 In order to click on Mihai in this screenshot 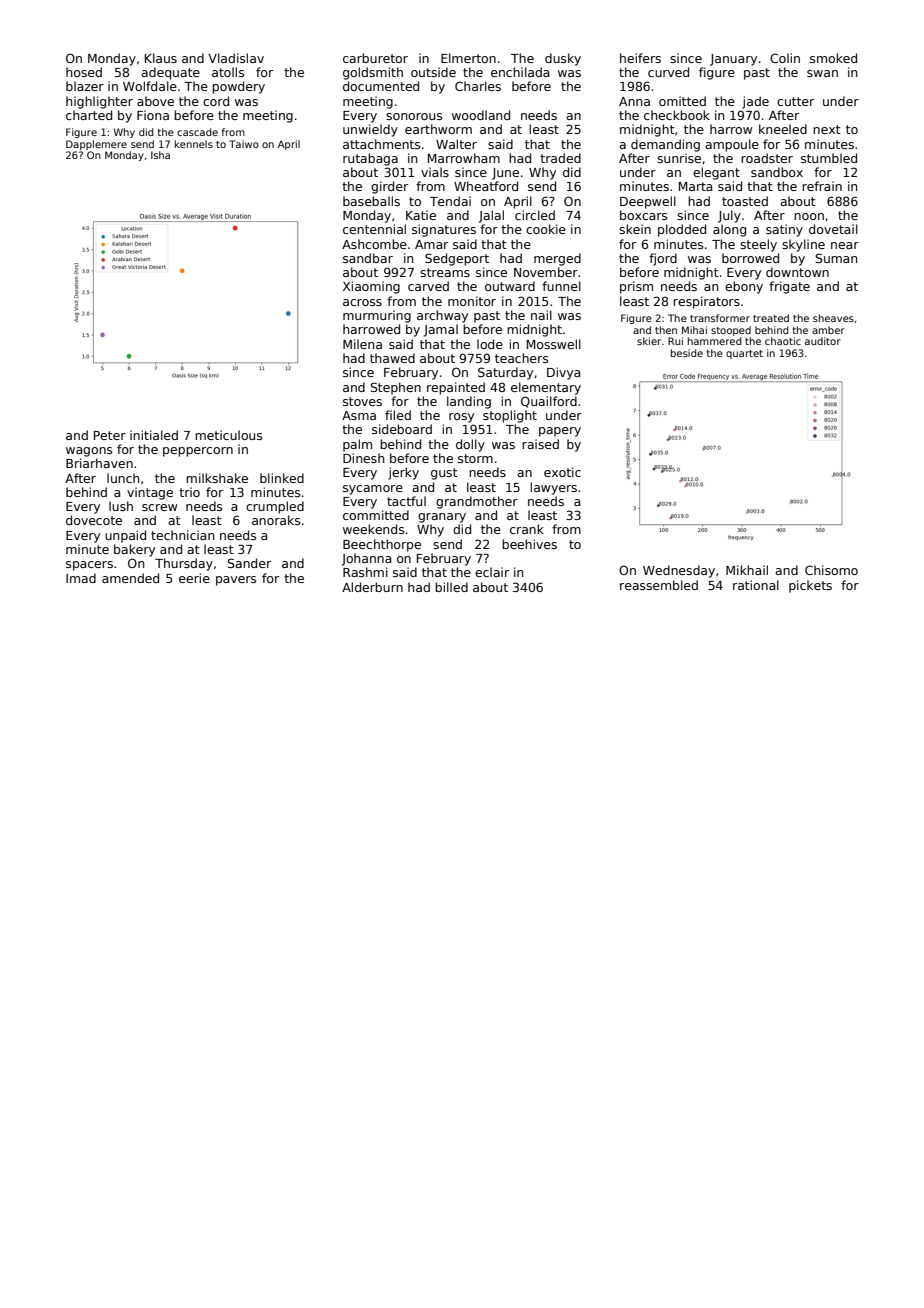, I will do `click(694, 330)`.
